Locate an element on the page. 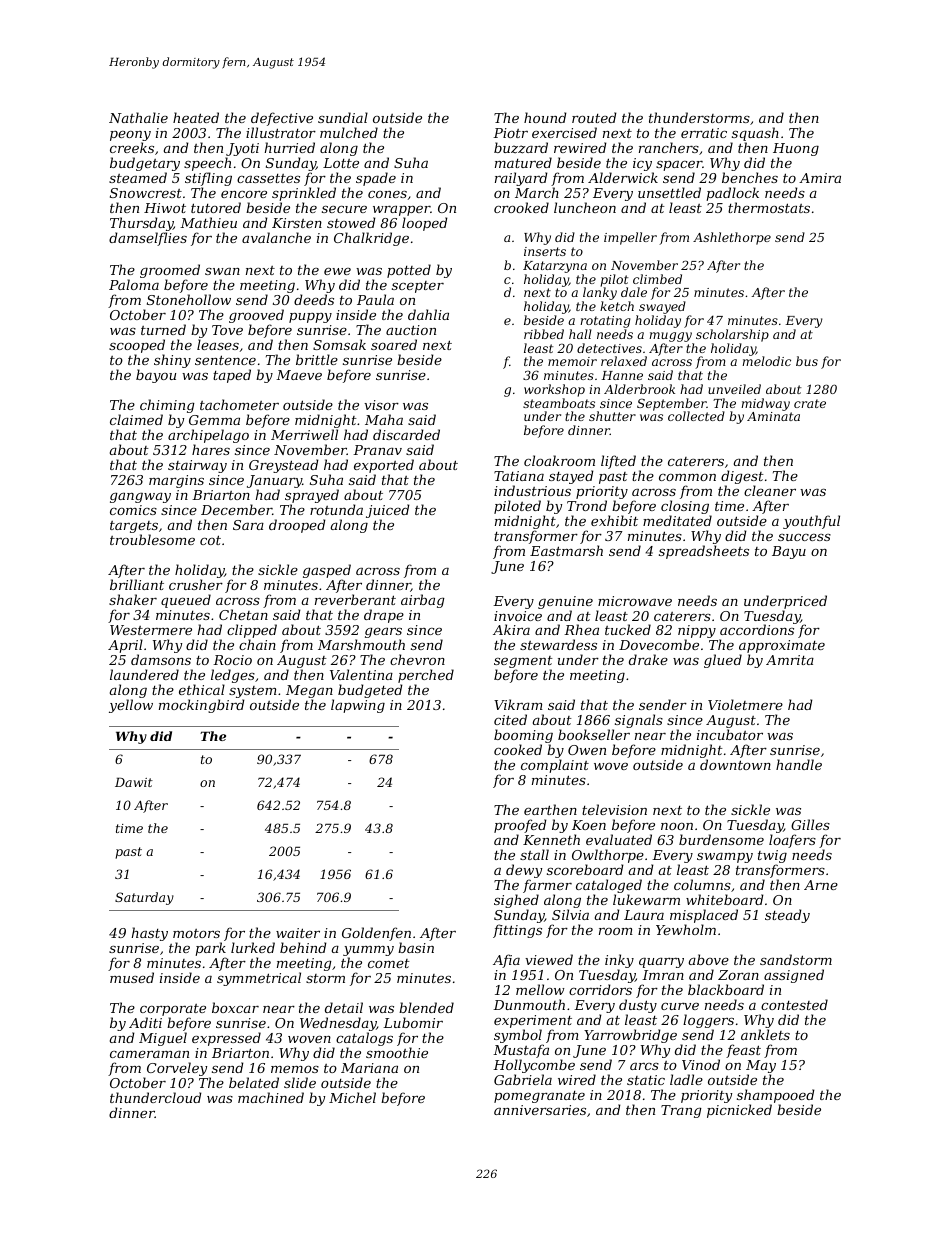 The width and height of the document is (952, 1233). Amrita is located at coordinates (790, 660).
